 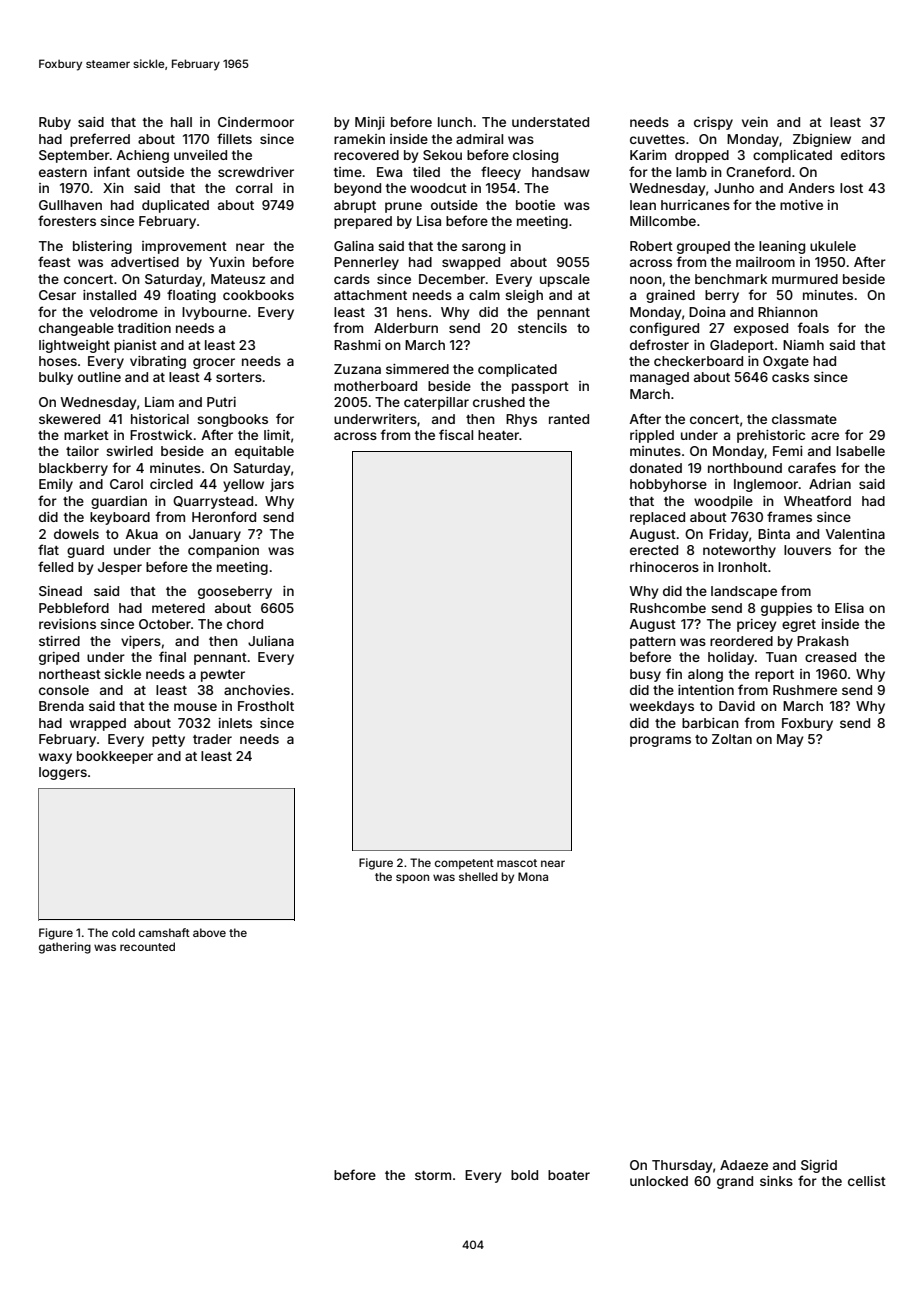 I want to click on creased, so click(x=830, y=657).
